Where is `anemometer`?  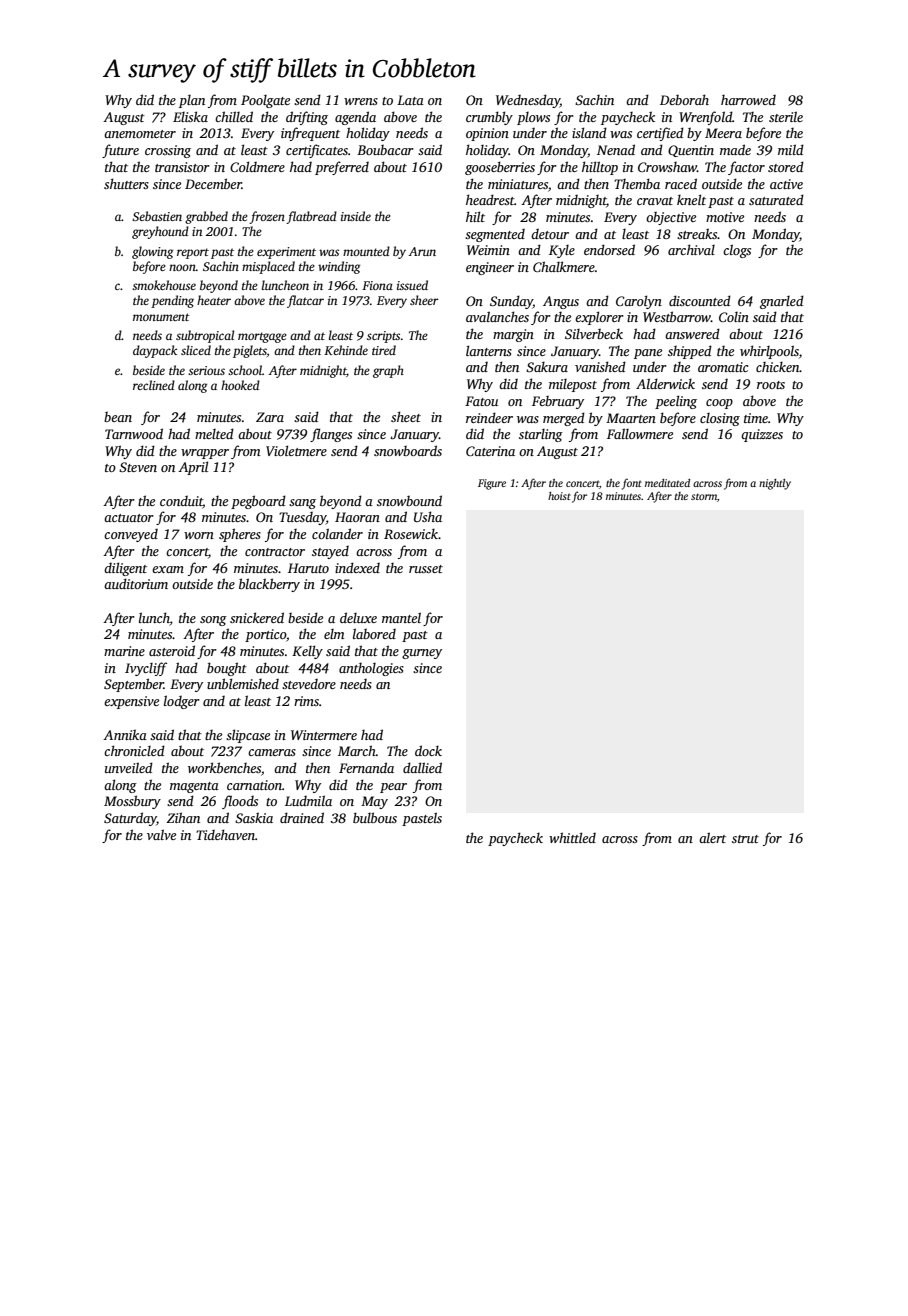
anemometer is located at coordinates (140, 134).
